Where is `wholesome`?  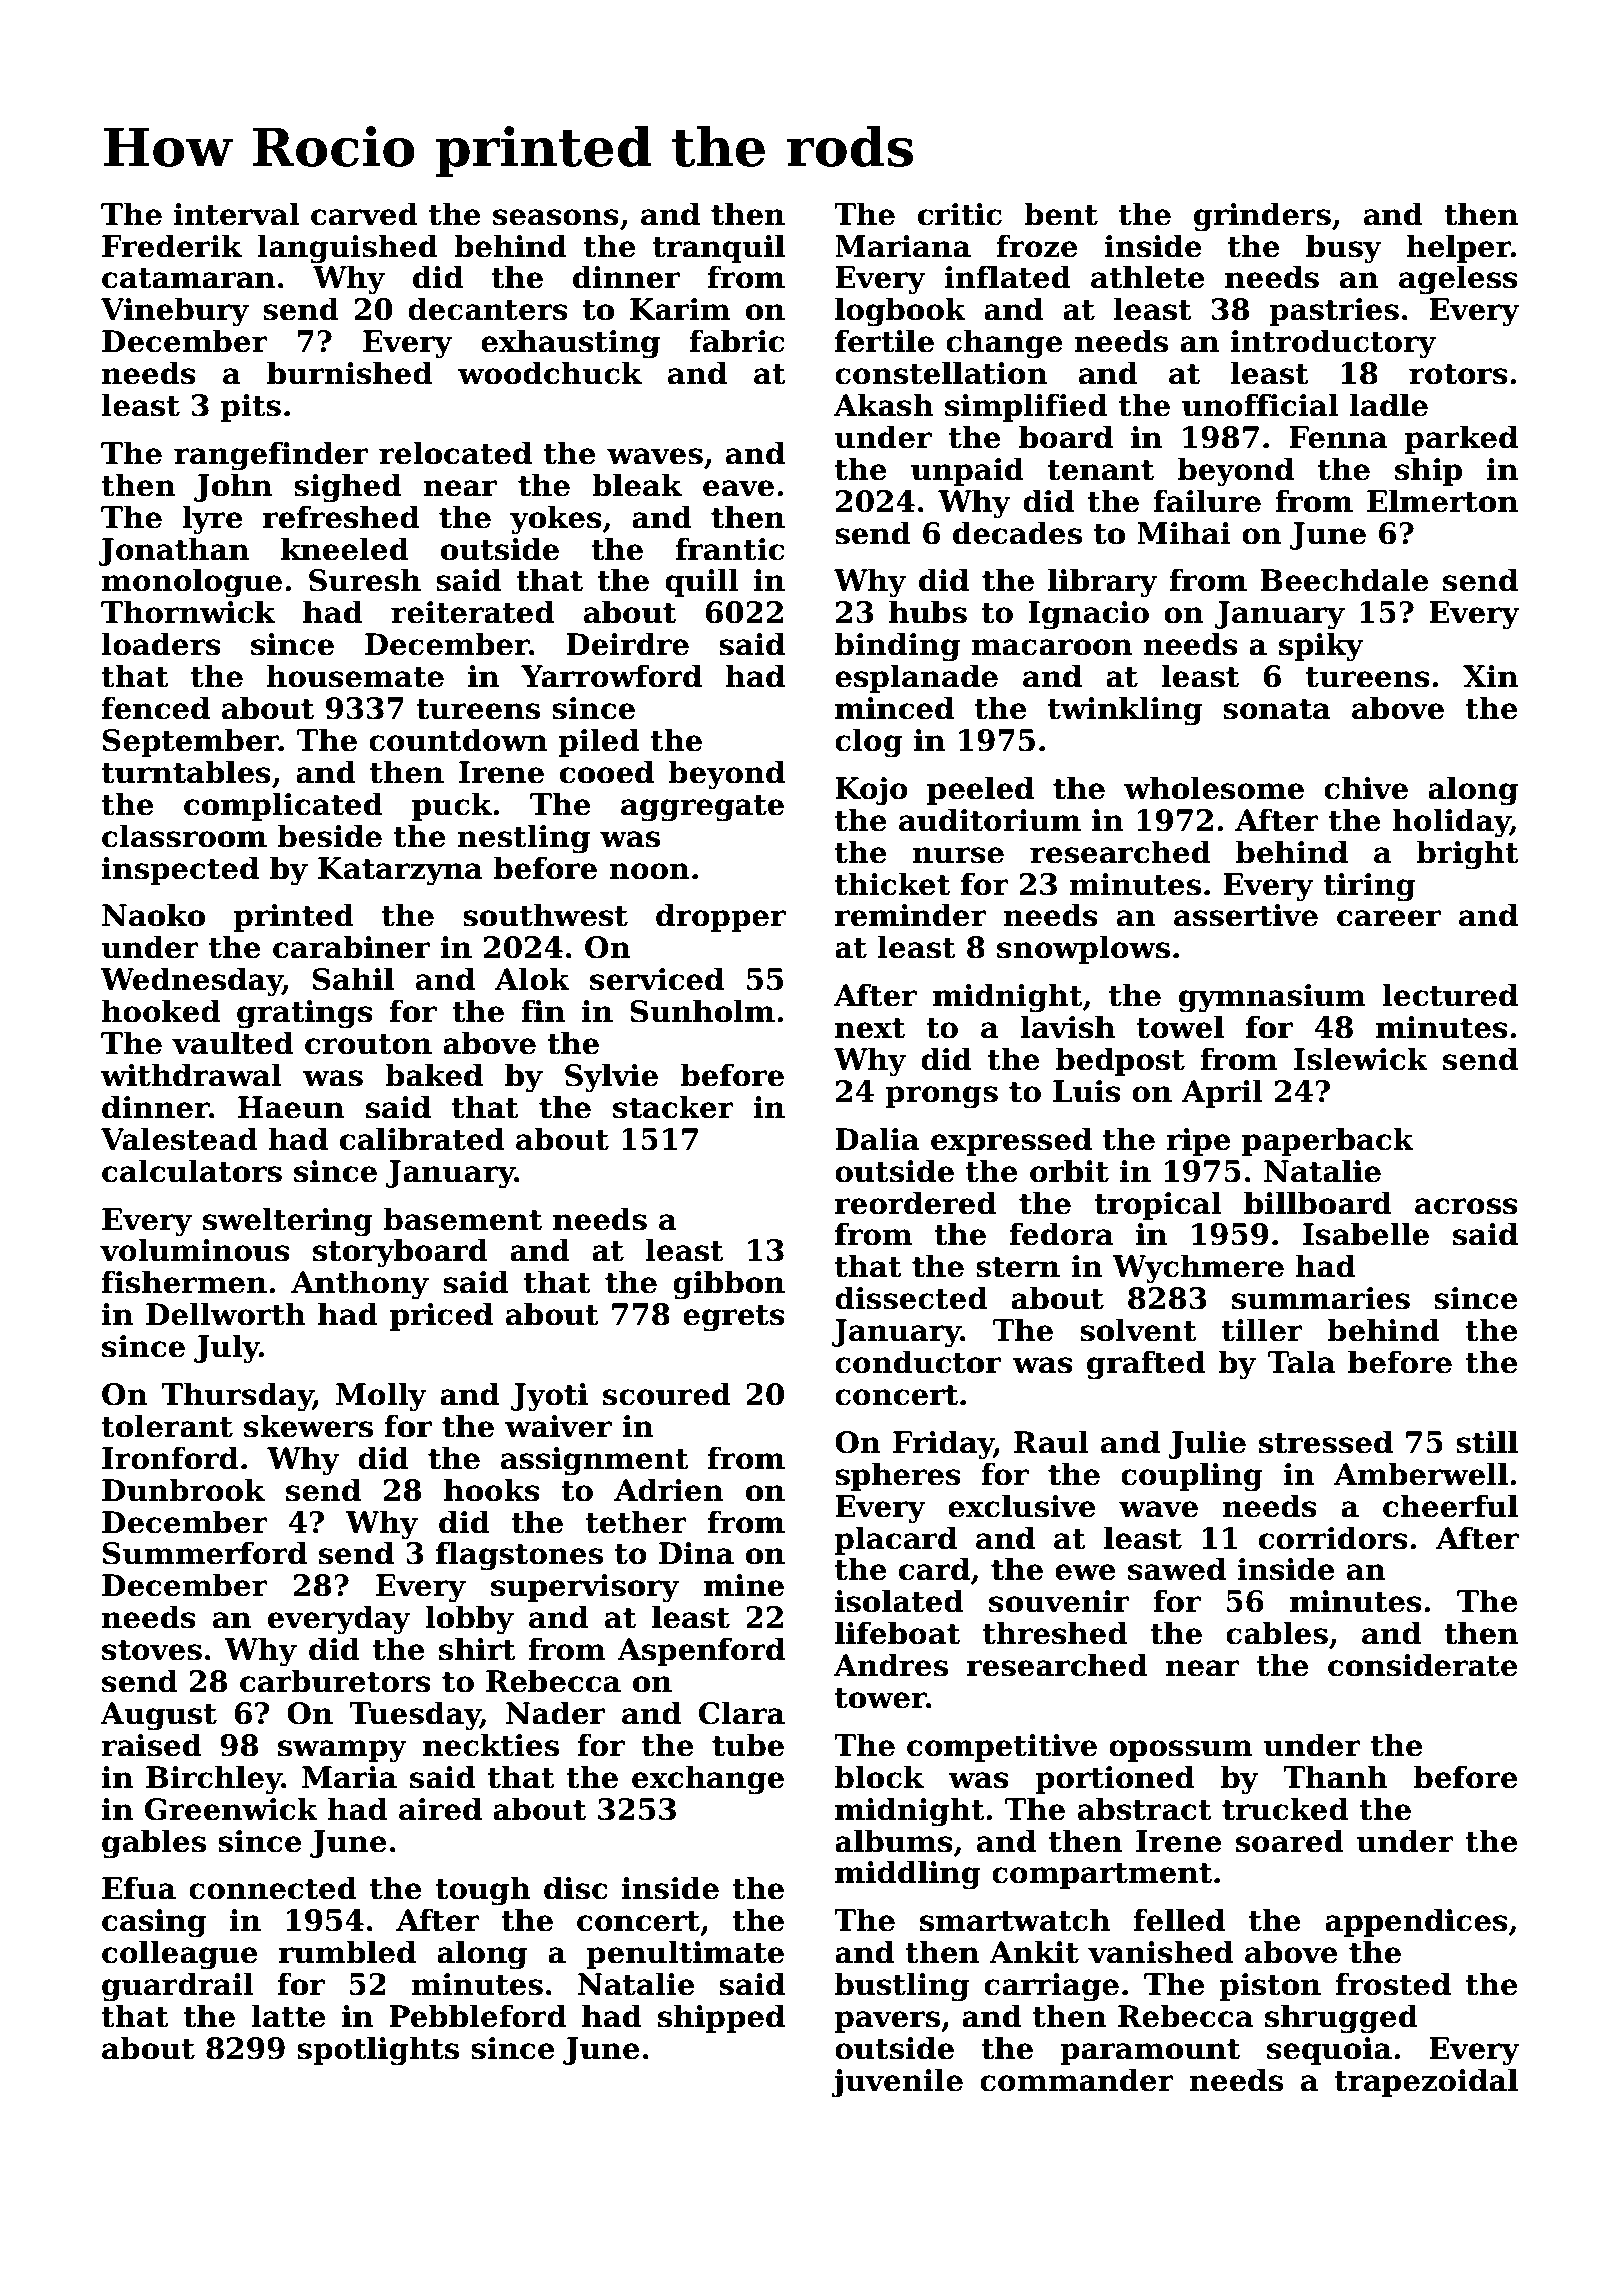
wholesome is located at coordinates (1214, 788).
